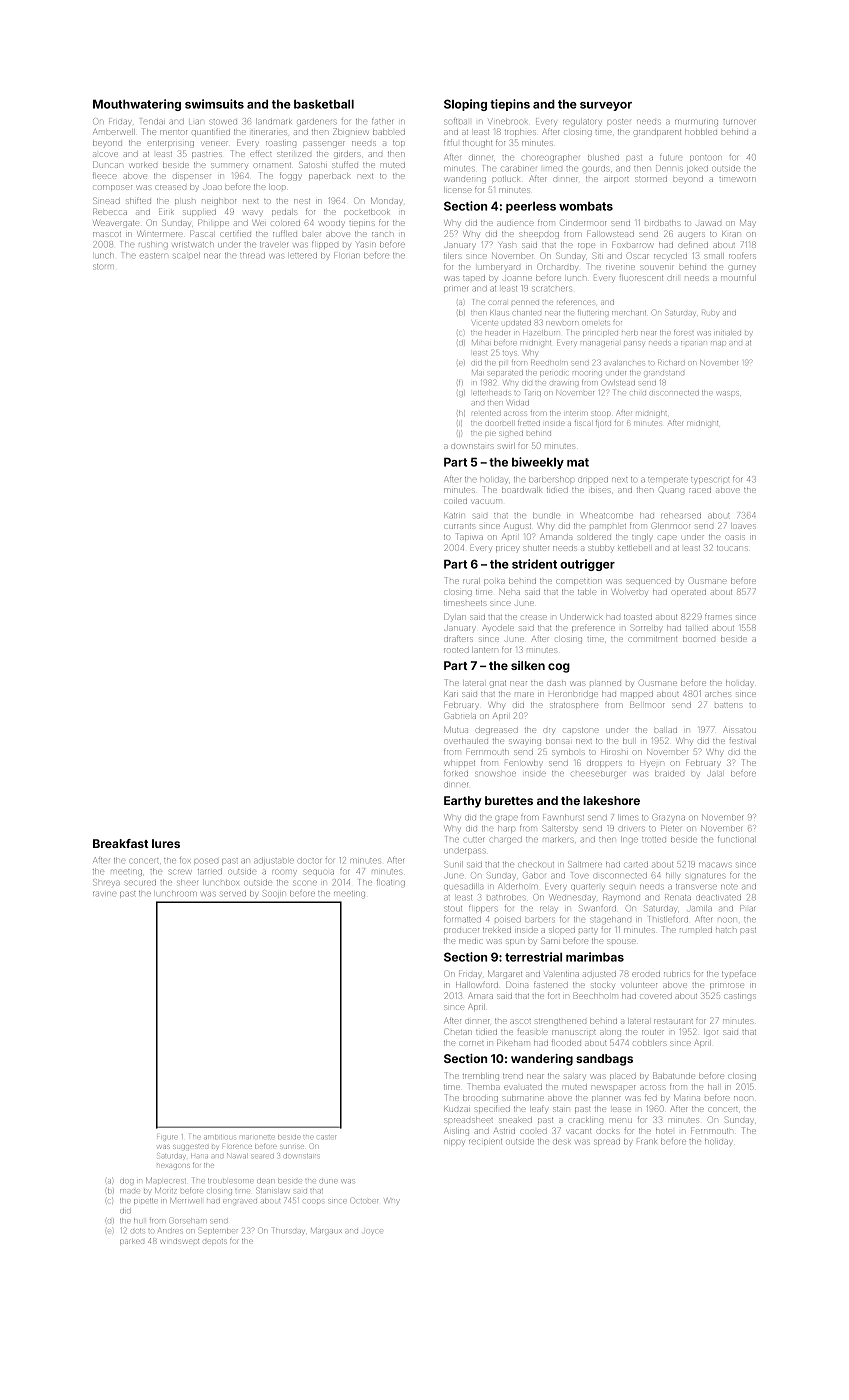  What do you see at coordinates (137, 105) in the screenshot?
I see `Mouthwatering` at bounding box center [137, 105].
